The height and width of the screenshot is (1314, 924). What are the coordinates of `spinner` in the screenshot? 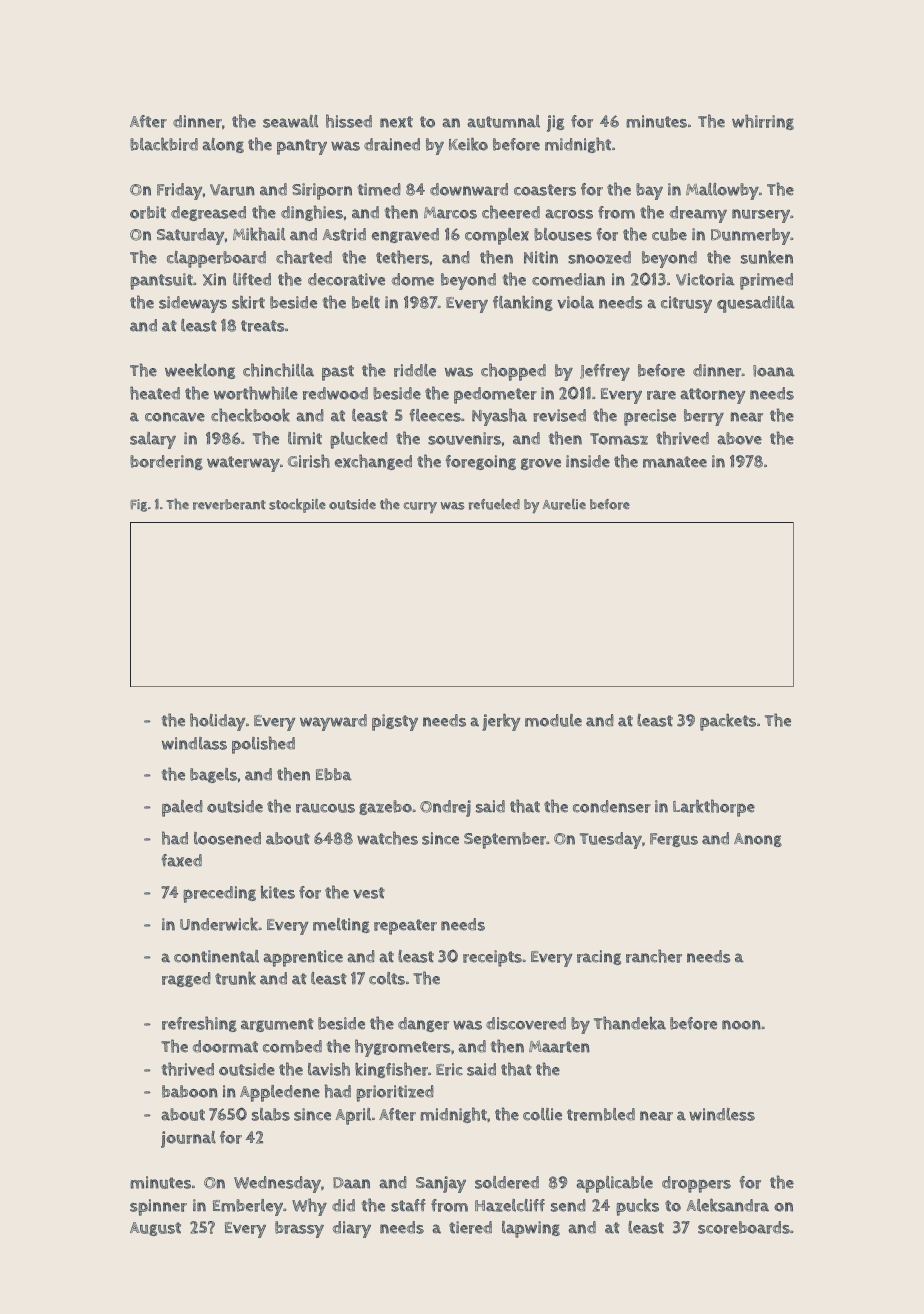 It's located at (158, 1207).
